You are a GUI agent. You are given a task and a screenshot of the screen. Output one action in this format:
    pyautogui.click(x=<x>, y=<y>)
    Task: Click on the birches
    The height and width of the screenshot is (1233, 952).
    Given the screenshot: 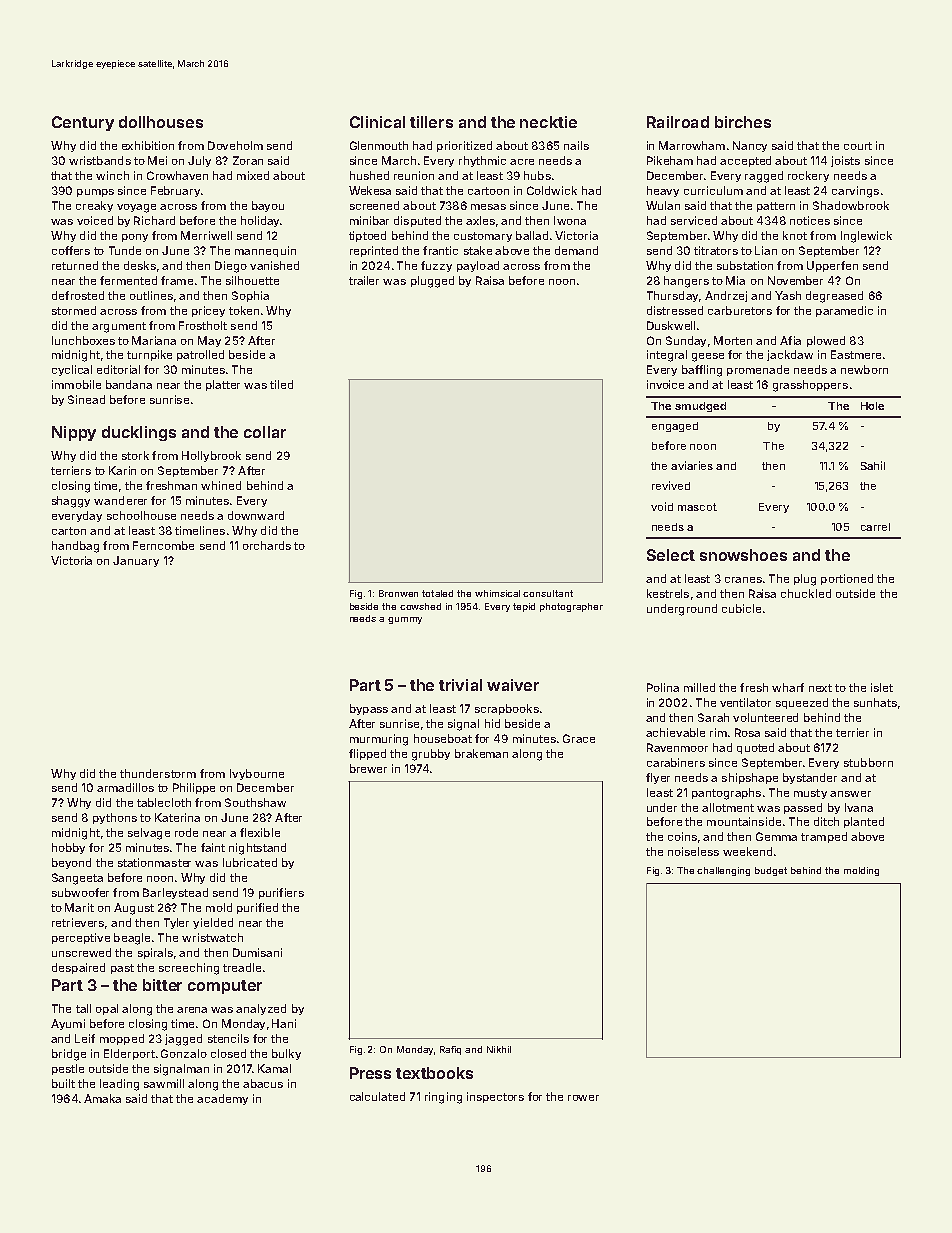 What is the action you would take?
    pyautogui.click(x=743, y=122)
